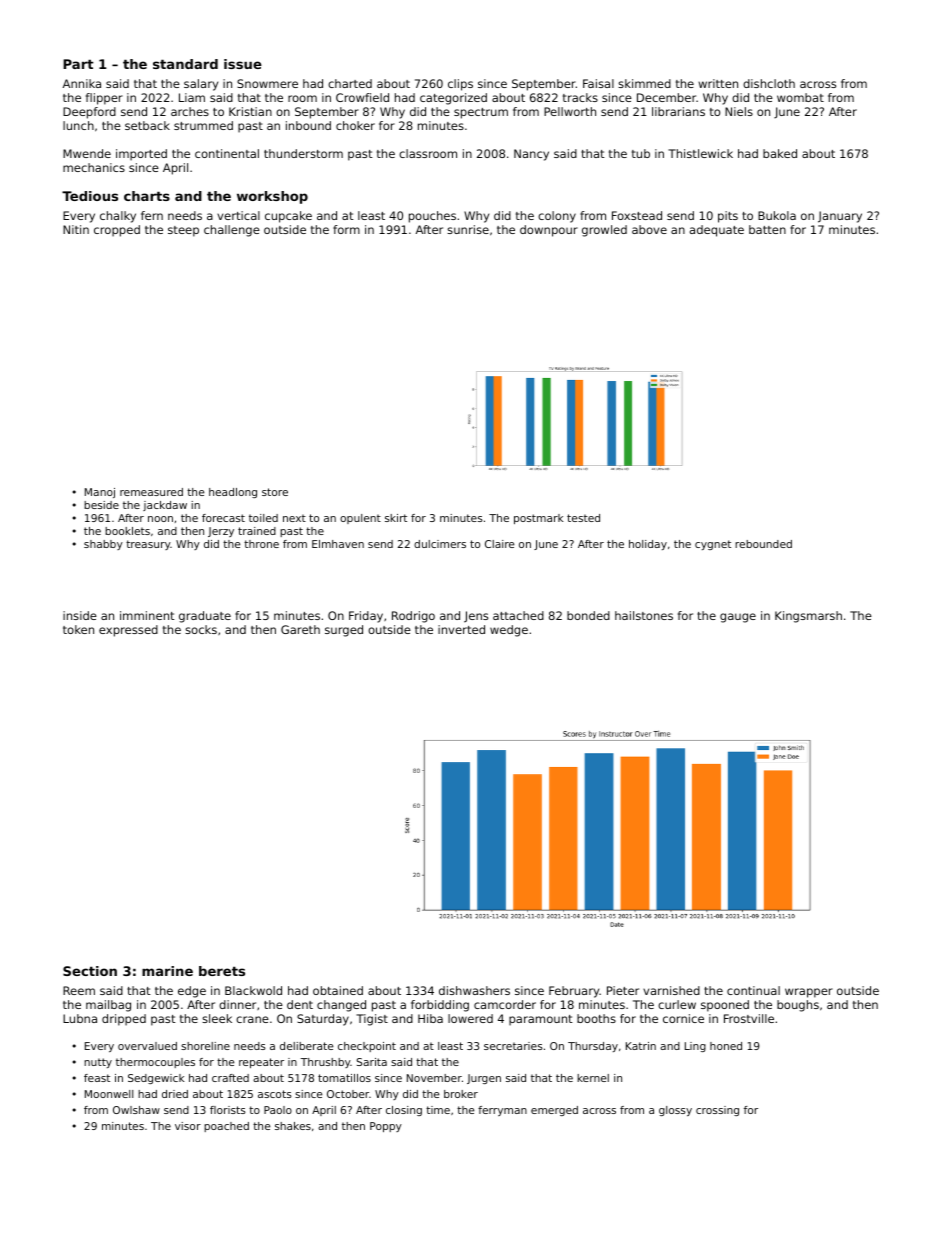  I want to click on visor, so click(188, 1126).
